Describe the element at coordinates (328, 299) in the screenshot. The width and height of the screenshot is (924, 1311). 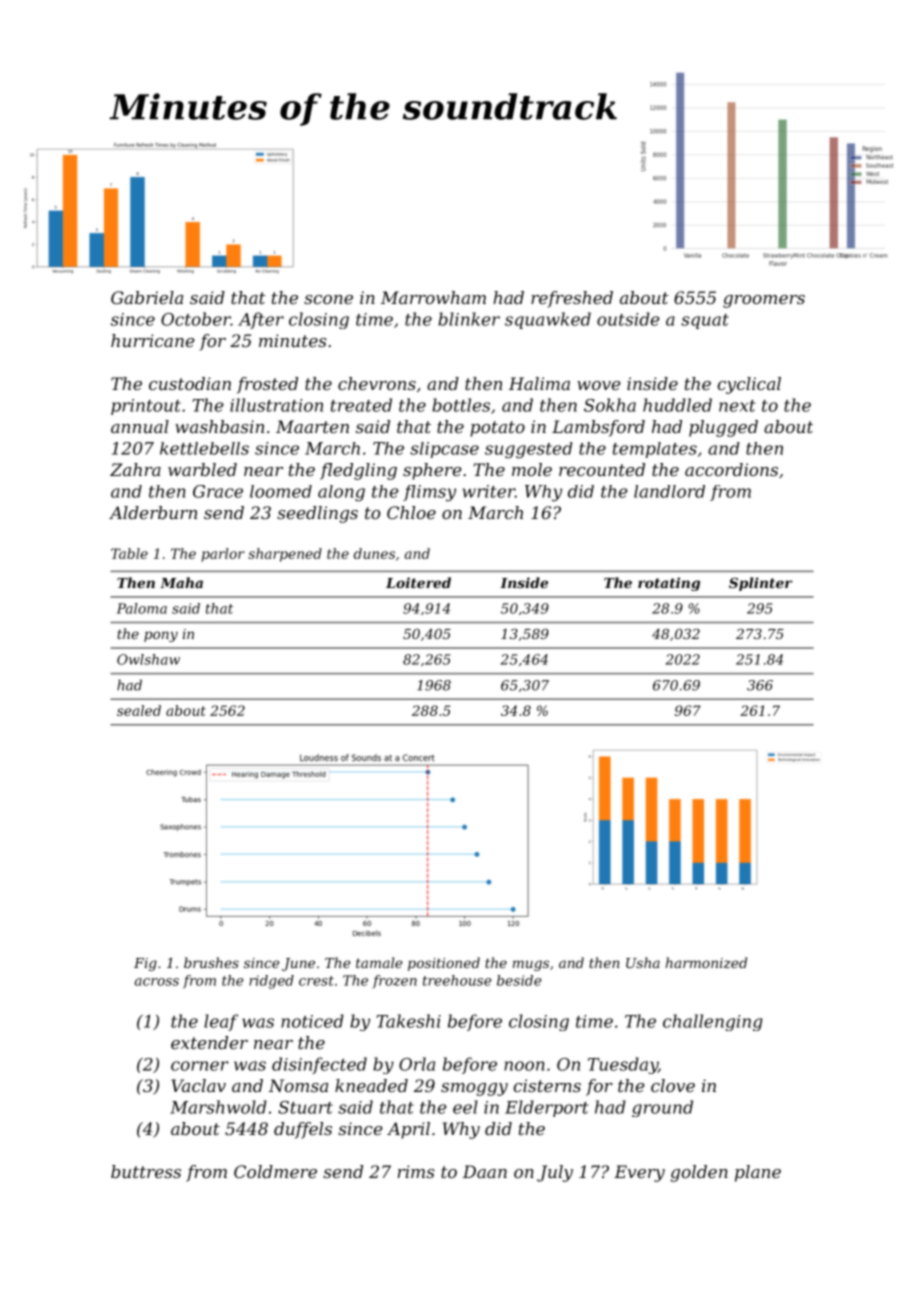
I see `scone` at that location.
